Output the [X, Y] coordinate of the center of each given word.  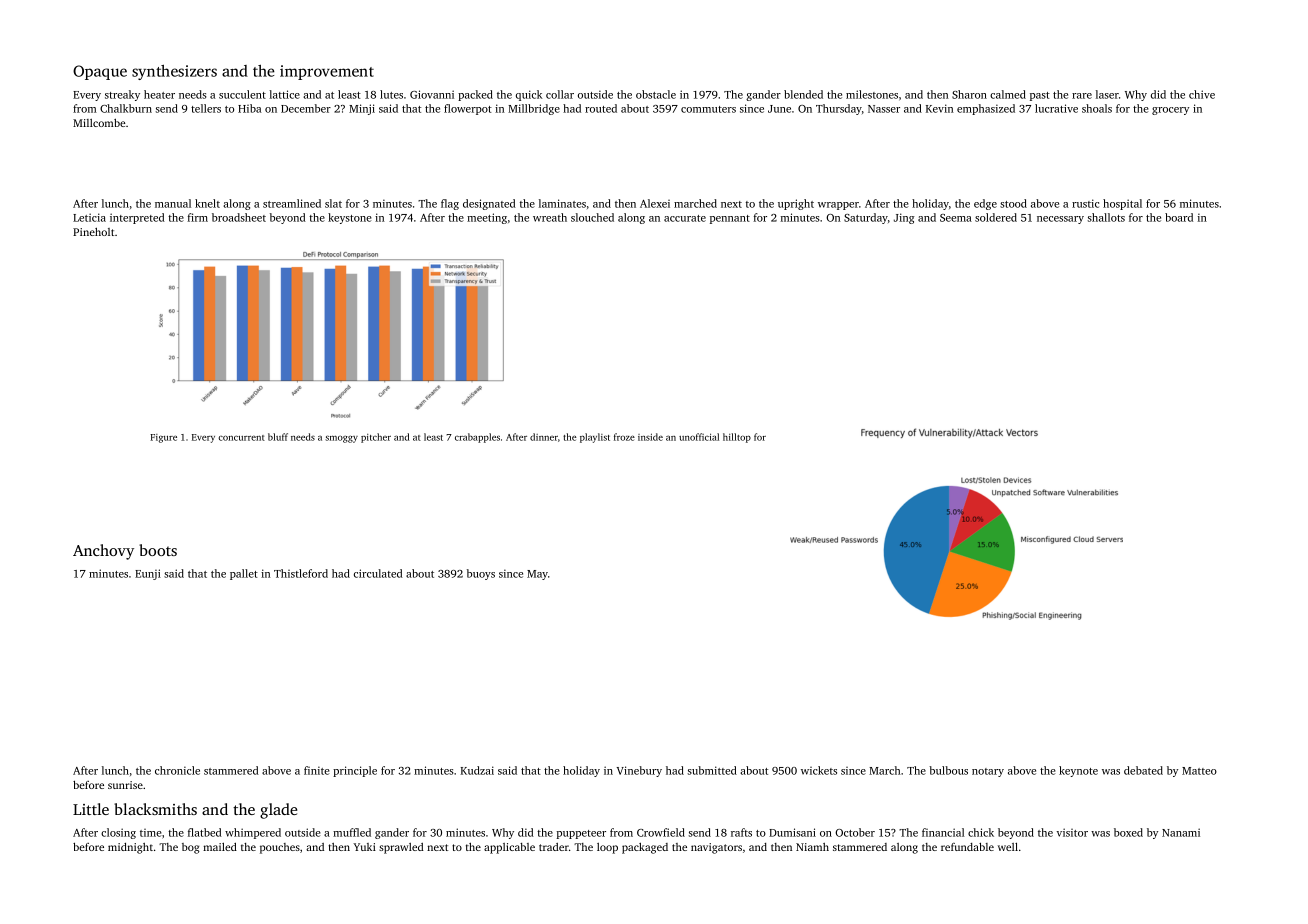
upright [796, 204]
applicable [509, 848]
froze [624, 437]
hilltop [737, 438]
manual [173, 203]
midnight [130, 848]
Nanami [1181, 832]
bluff [278, 437]
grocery [1170, 111]
